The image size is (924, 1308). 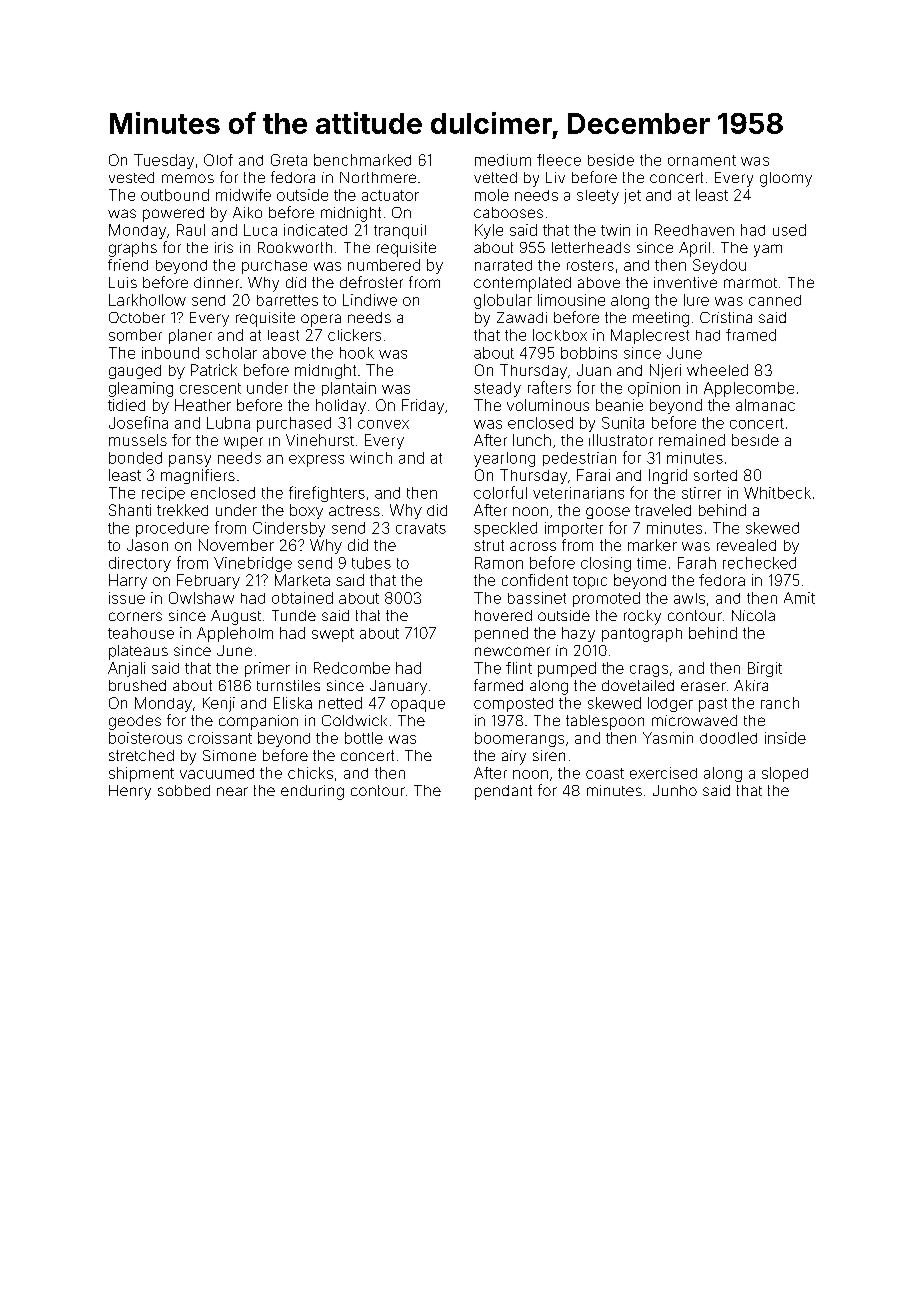 I want to click on Whitbeck, so click(x=777, y=493).
